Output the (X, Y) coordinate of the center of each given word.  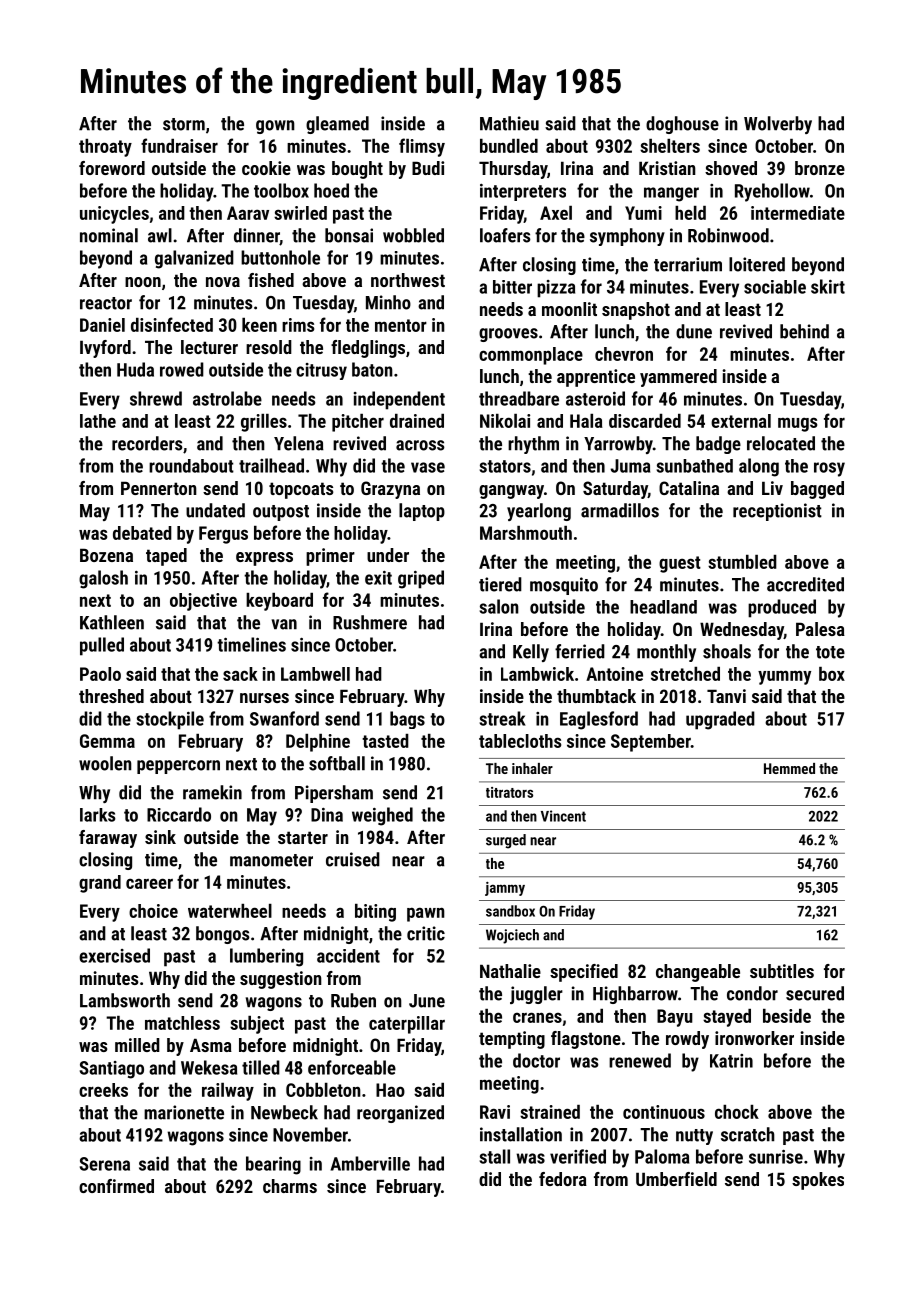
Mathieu (509, 123)
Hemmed (789, 768)
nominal (109, 235)
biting (375, 913)
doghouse (682, 125)
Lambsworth (125, 1000)
